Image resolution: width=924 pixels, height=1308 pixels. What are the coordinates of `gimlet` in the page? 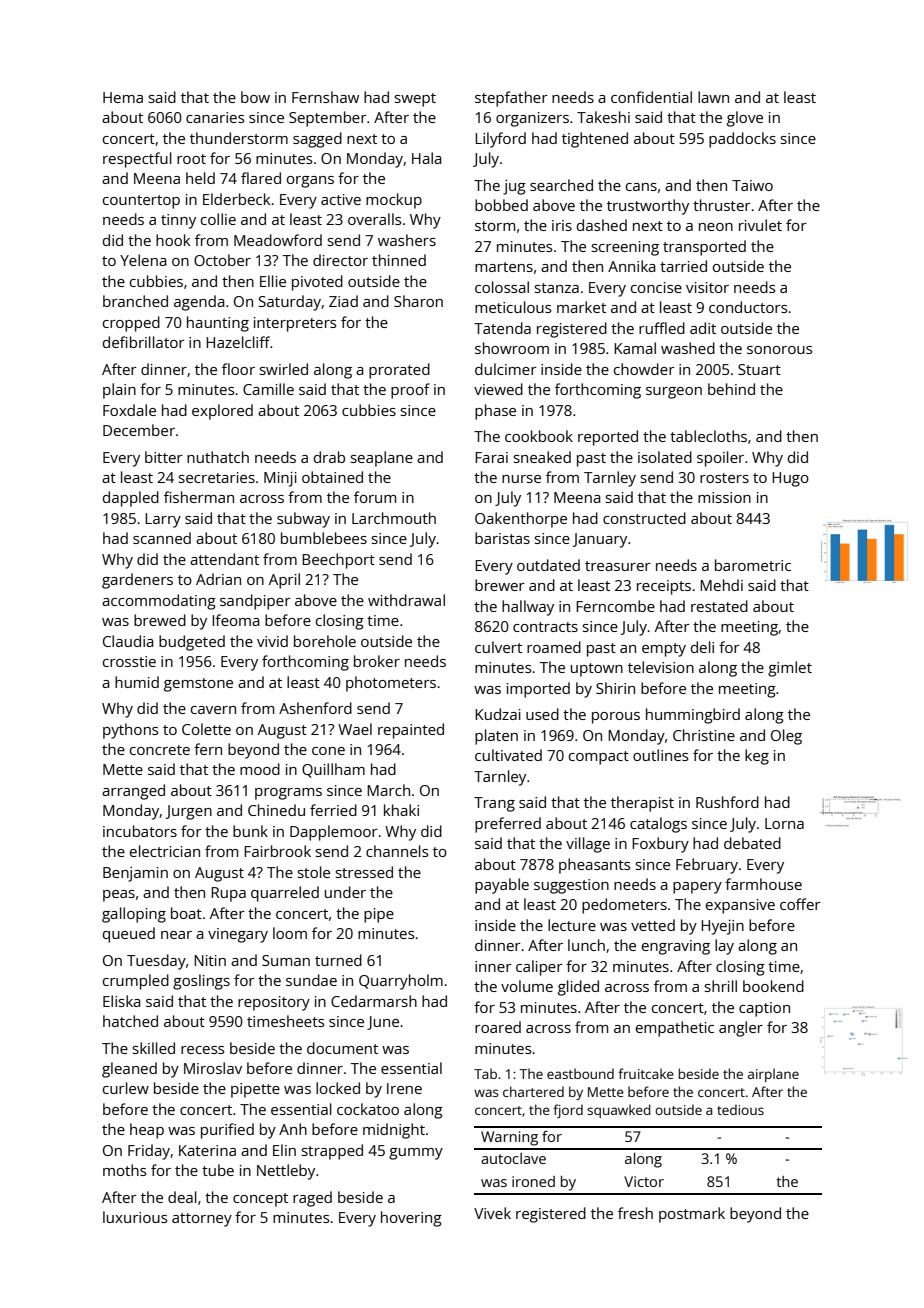 It's located at (790, 669).
